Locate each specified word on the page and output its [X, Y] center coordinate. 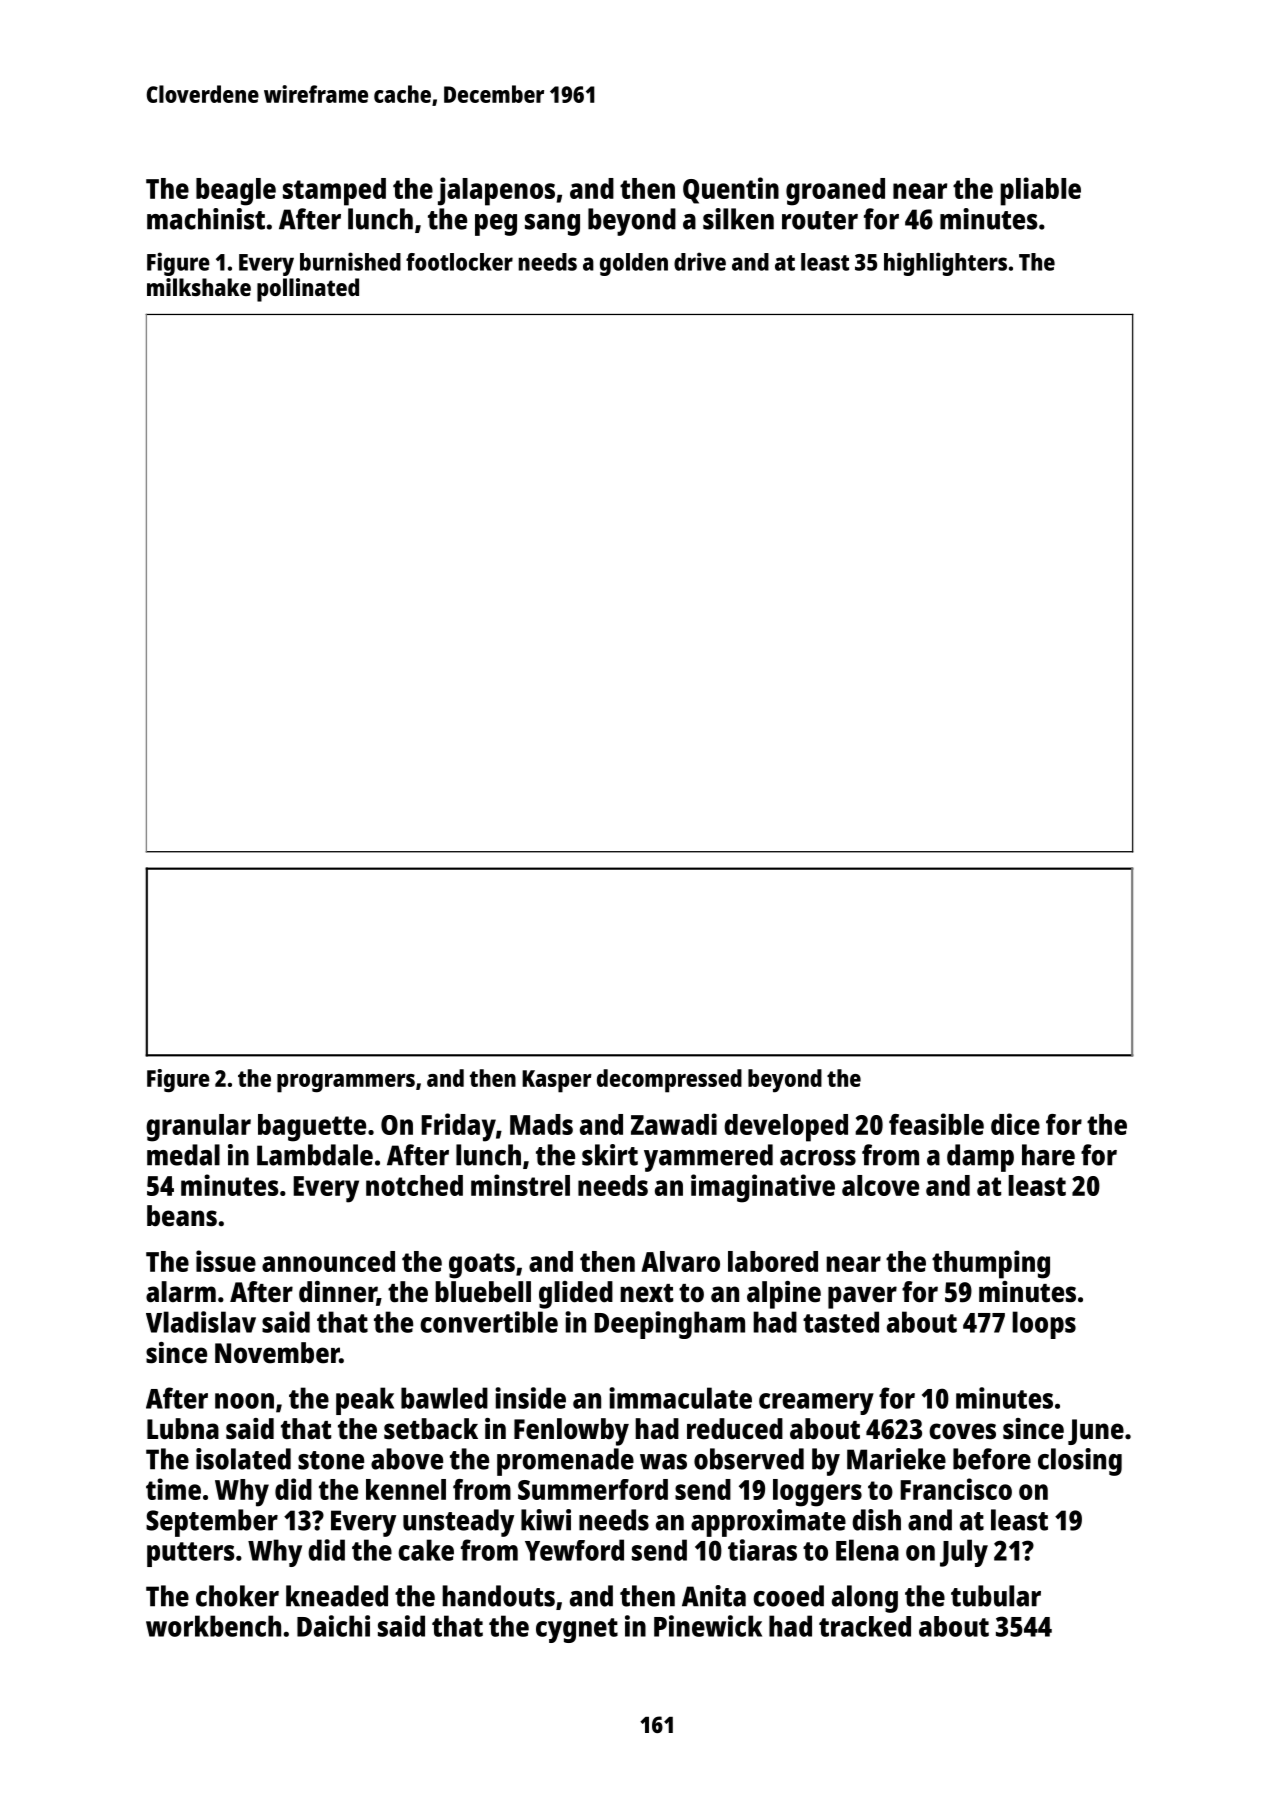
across [818, 1158]
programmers [346, 1083]
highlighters [945, 264]
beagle [236, 192]
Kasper [557, 1081]
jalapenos [496, 191]
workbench [213, 1626]
